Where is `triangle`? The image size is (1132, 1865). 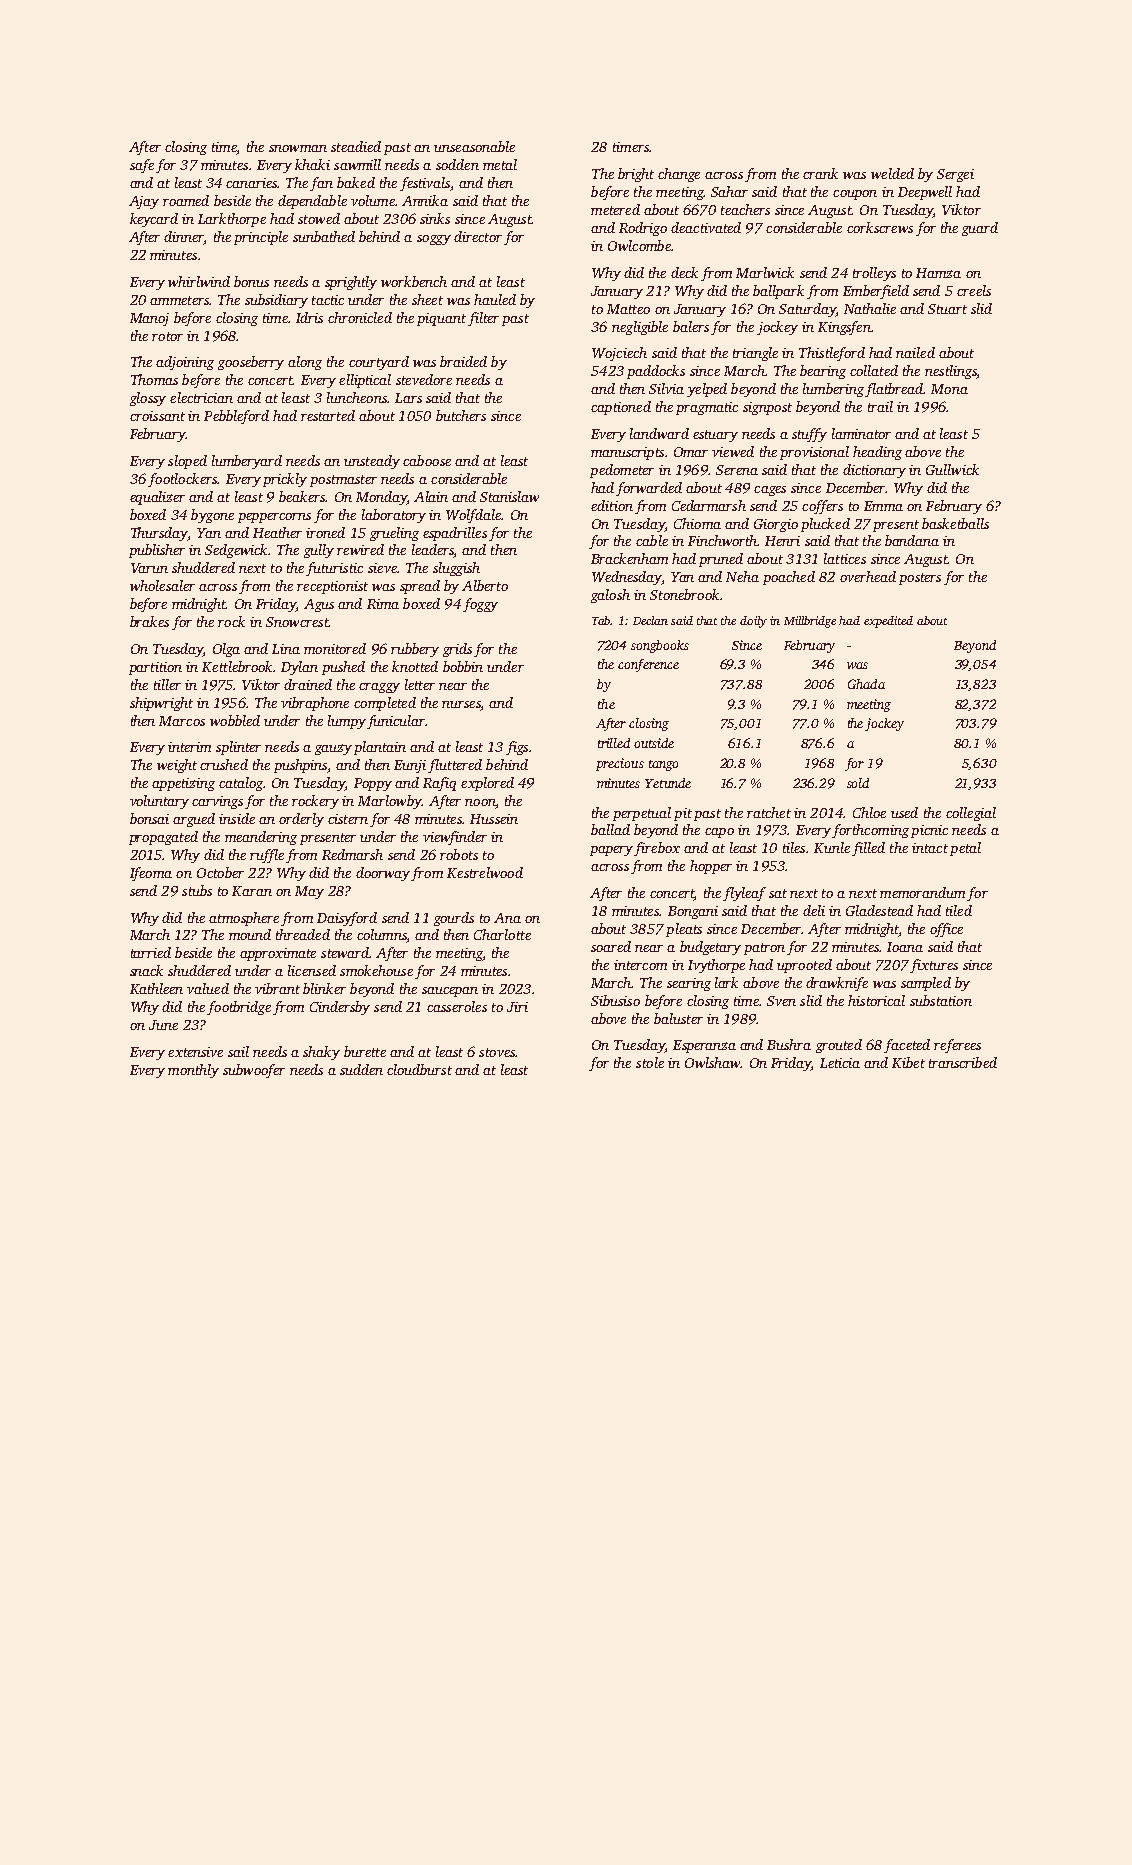 triangle is located at coordinates (755, 354).
